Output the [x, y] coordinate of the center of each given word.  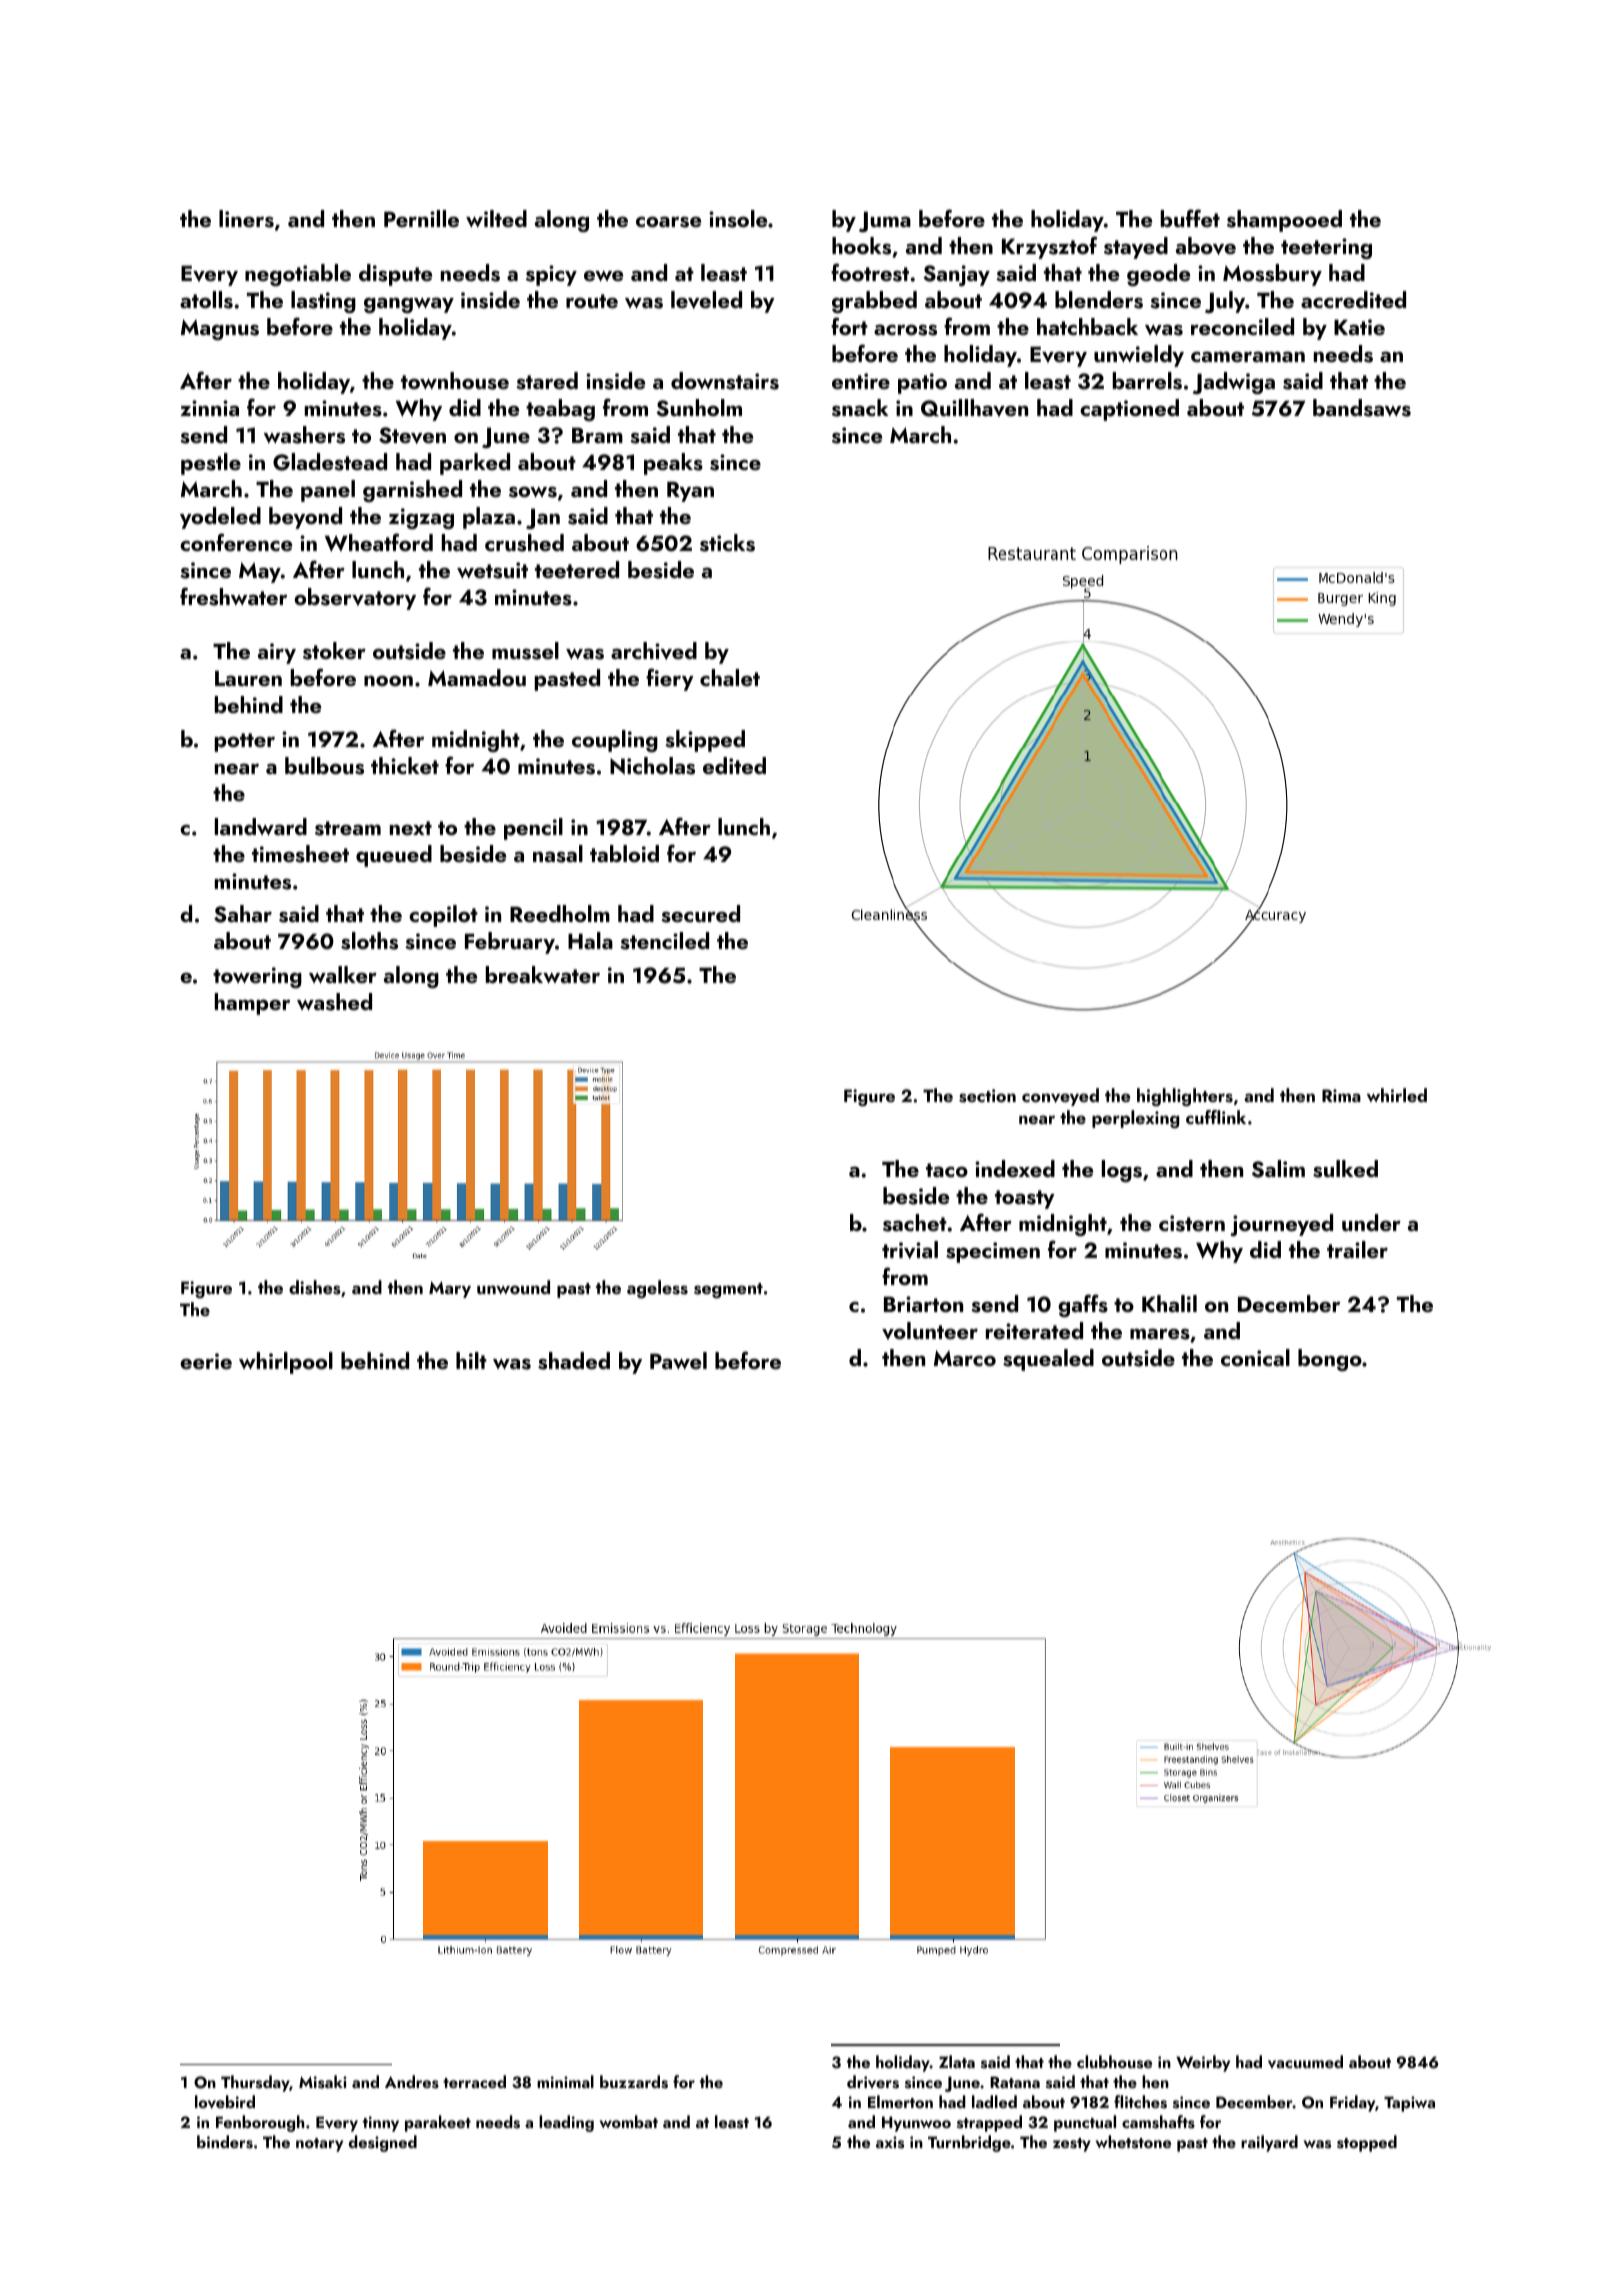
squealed [1048, 1360]
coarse [668, 222]
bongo [1330, 1360]
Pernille [421, 218]
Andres [412, 2082]
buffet [1190, 218]
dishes [315, 1287]
